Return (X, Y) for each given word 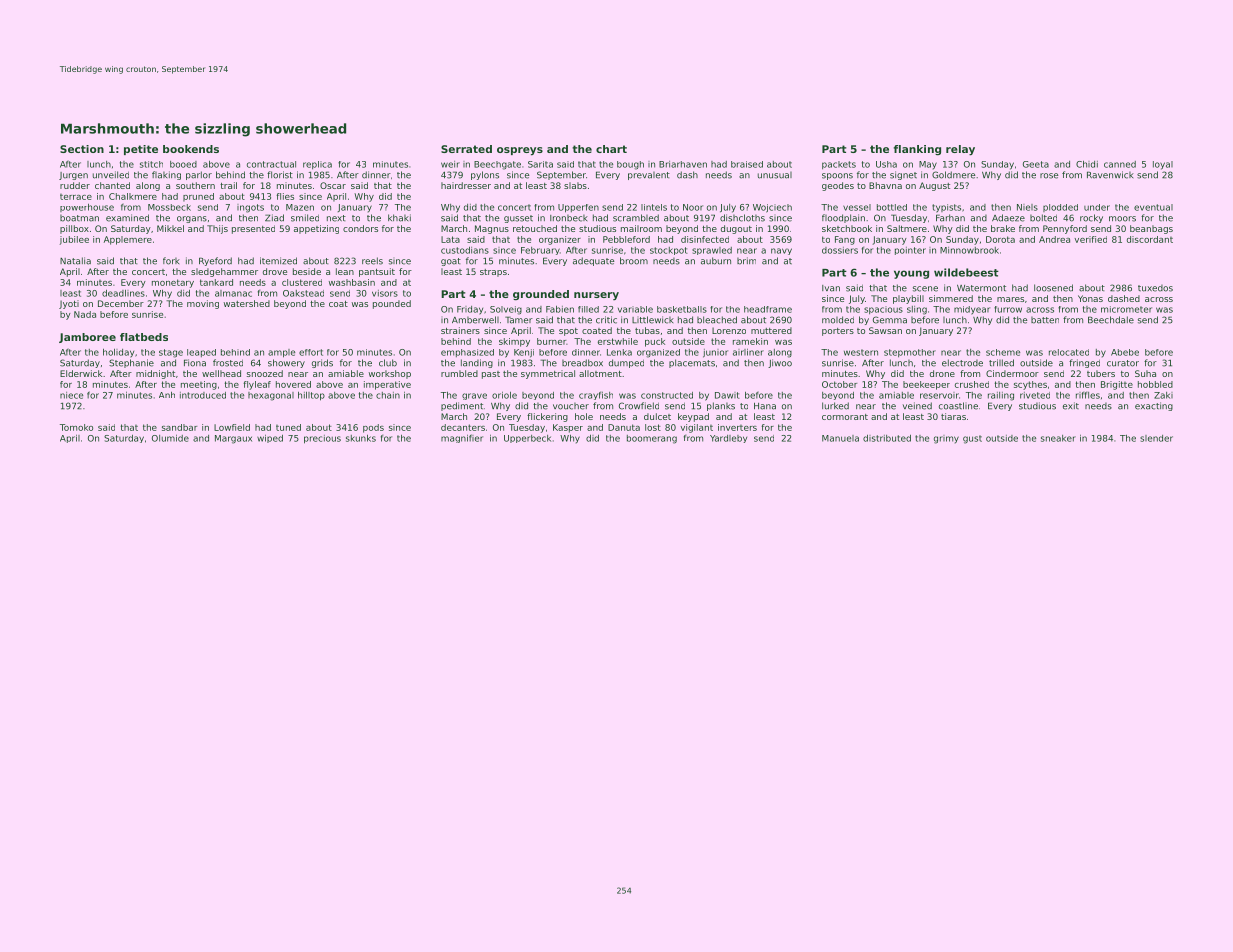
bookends (191, 149)
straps (493, 273)
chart (611, 149)
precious (322, 439)
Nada (85, 314)
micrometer (1126, 309)
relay (960, 150)
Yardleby (728, 439)
